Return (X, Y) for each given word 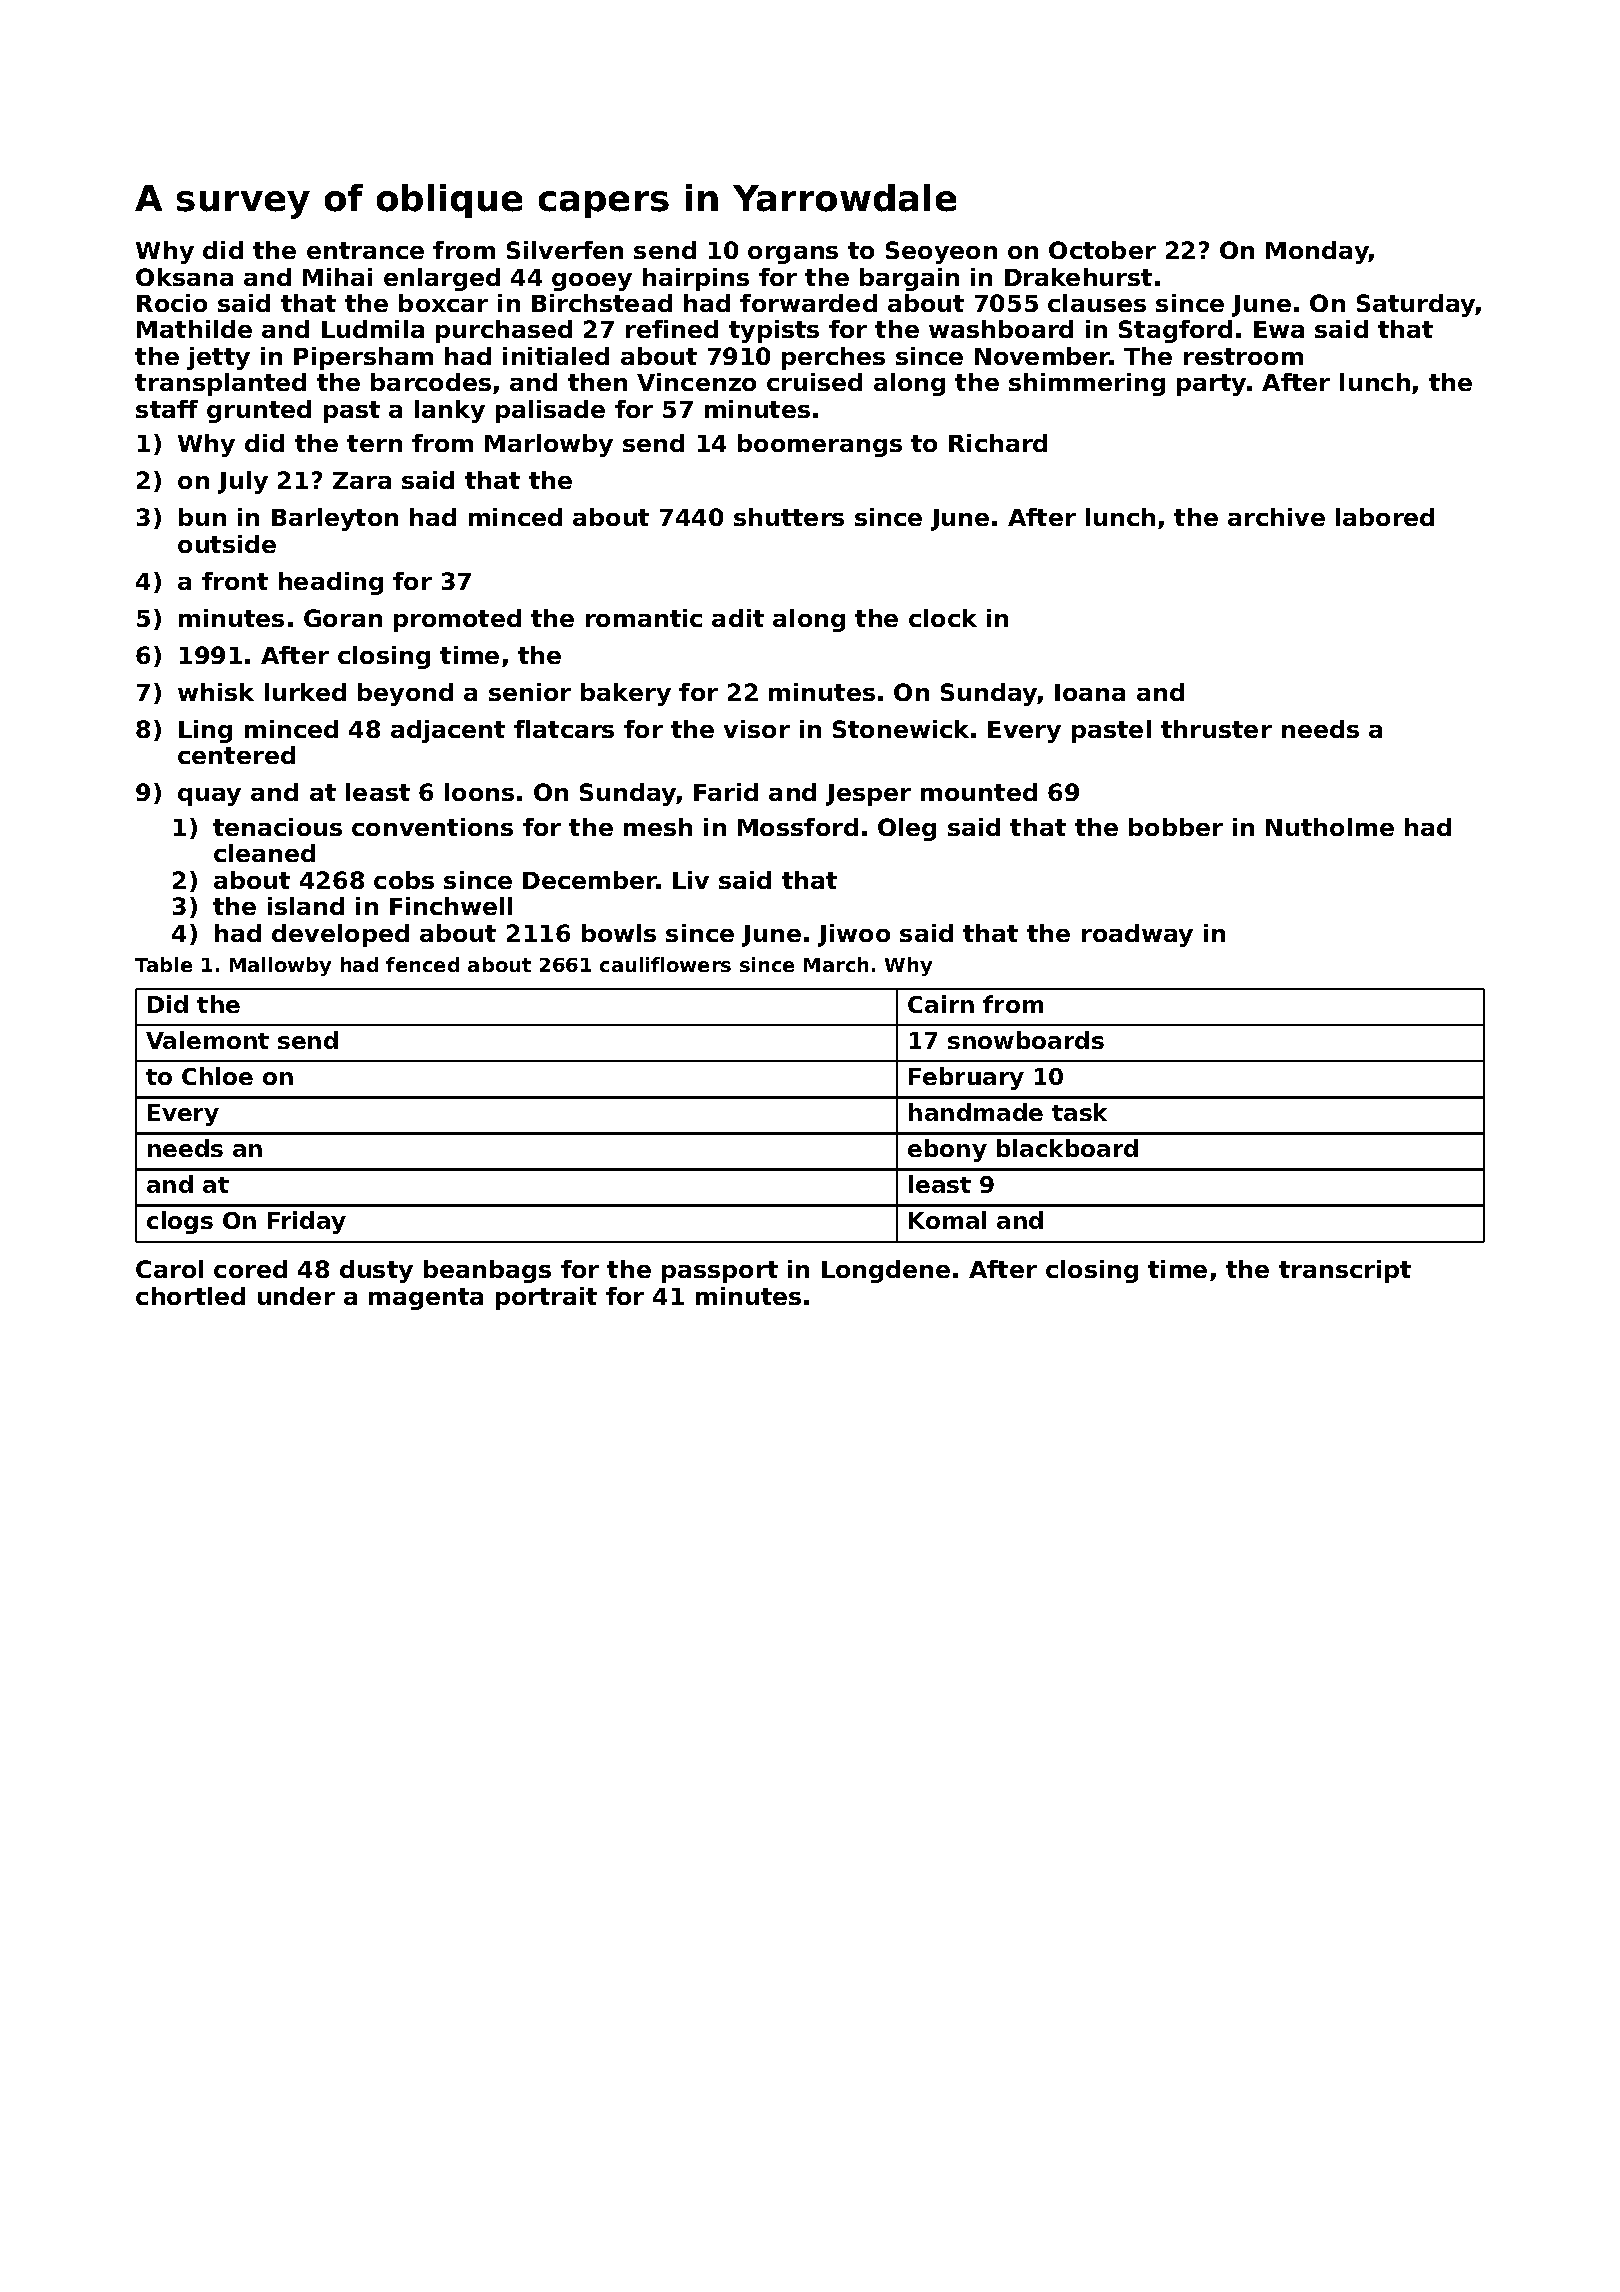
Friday (307, 1222)
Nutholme (1330, 827)
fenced (422, 964)
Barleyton (335, 519)
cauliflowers (665, 964)
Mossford (798, 827)
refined (672, 329)
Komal (947, 1220)
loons (479, 792)
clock (943, 618)
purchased (504, 331)
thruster (1216, 729)
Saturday (1416, 305)
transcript (1345, 1271)
